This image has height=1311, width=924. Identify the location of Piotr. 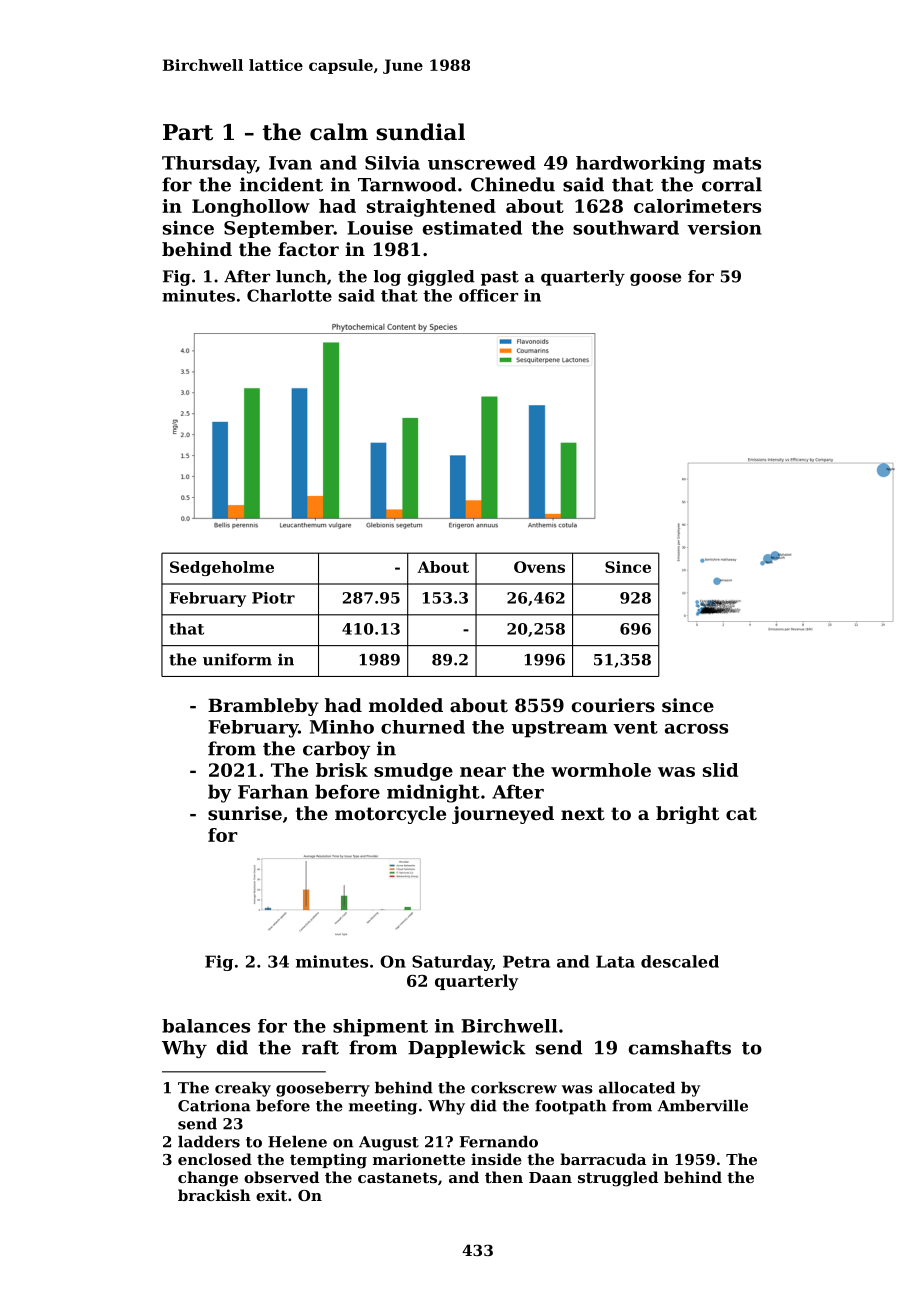
(273, 598).
